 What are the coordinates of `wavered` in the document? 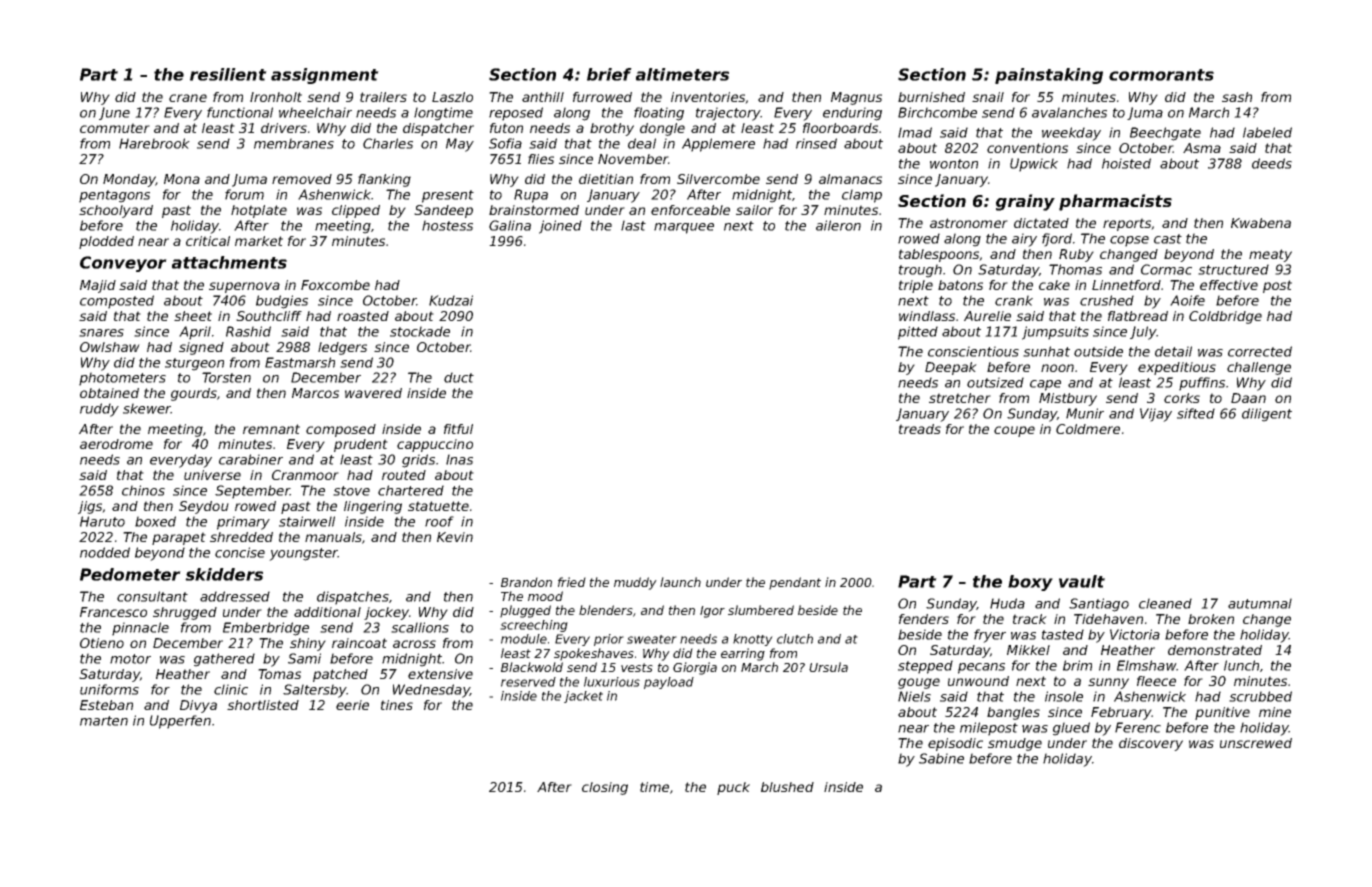 It's located at (373, 393).
